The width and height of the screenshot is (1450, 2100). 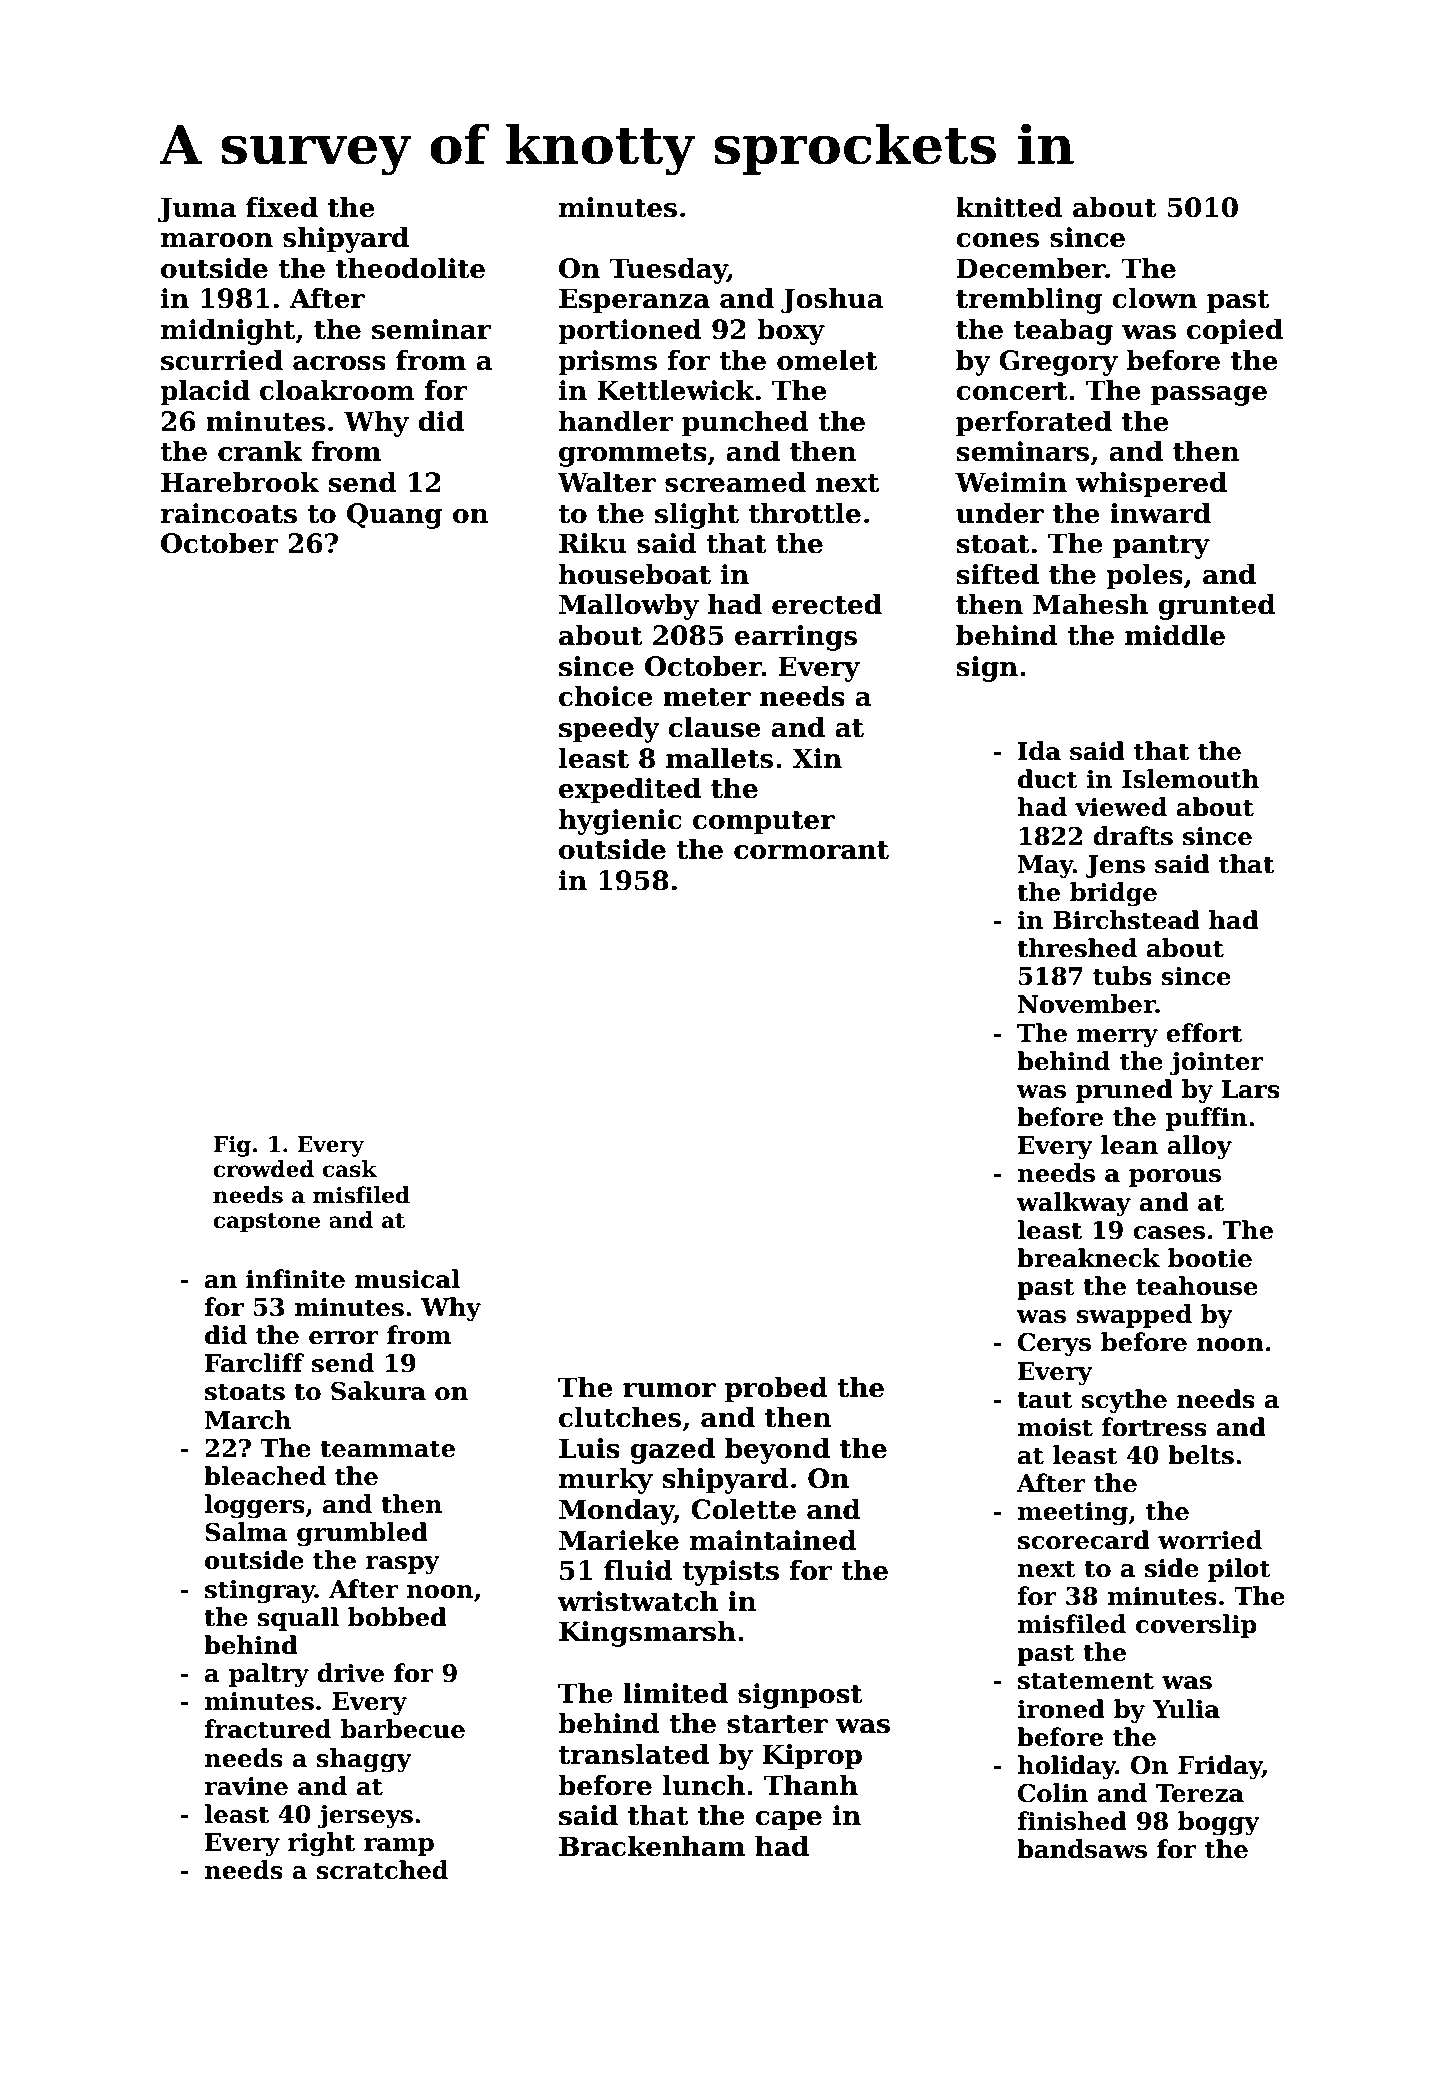 What do you see at coordinates (228, 513) in the screenshot?
I see `raincoats` at bounding box center [228, 513].
